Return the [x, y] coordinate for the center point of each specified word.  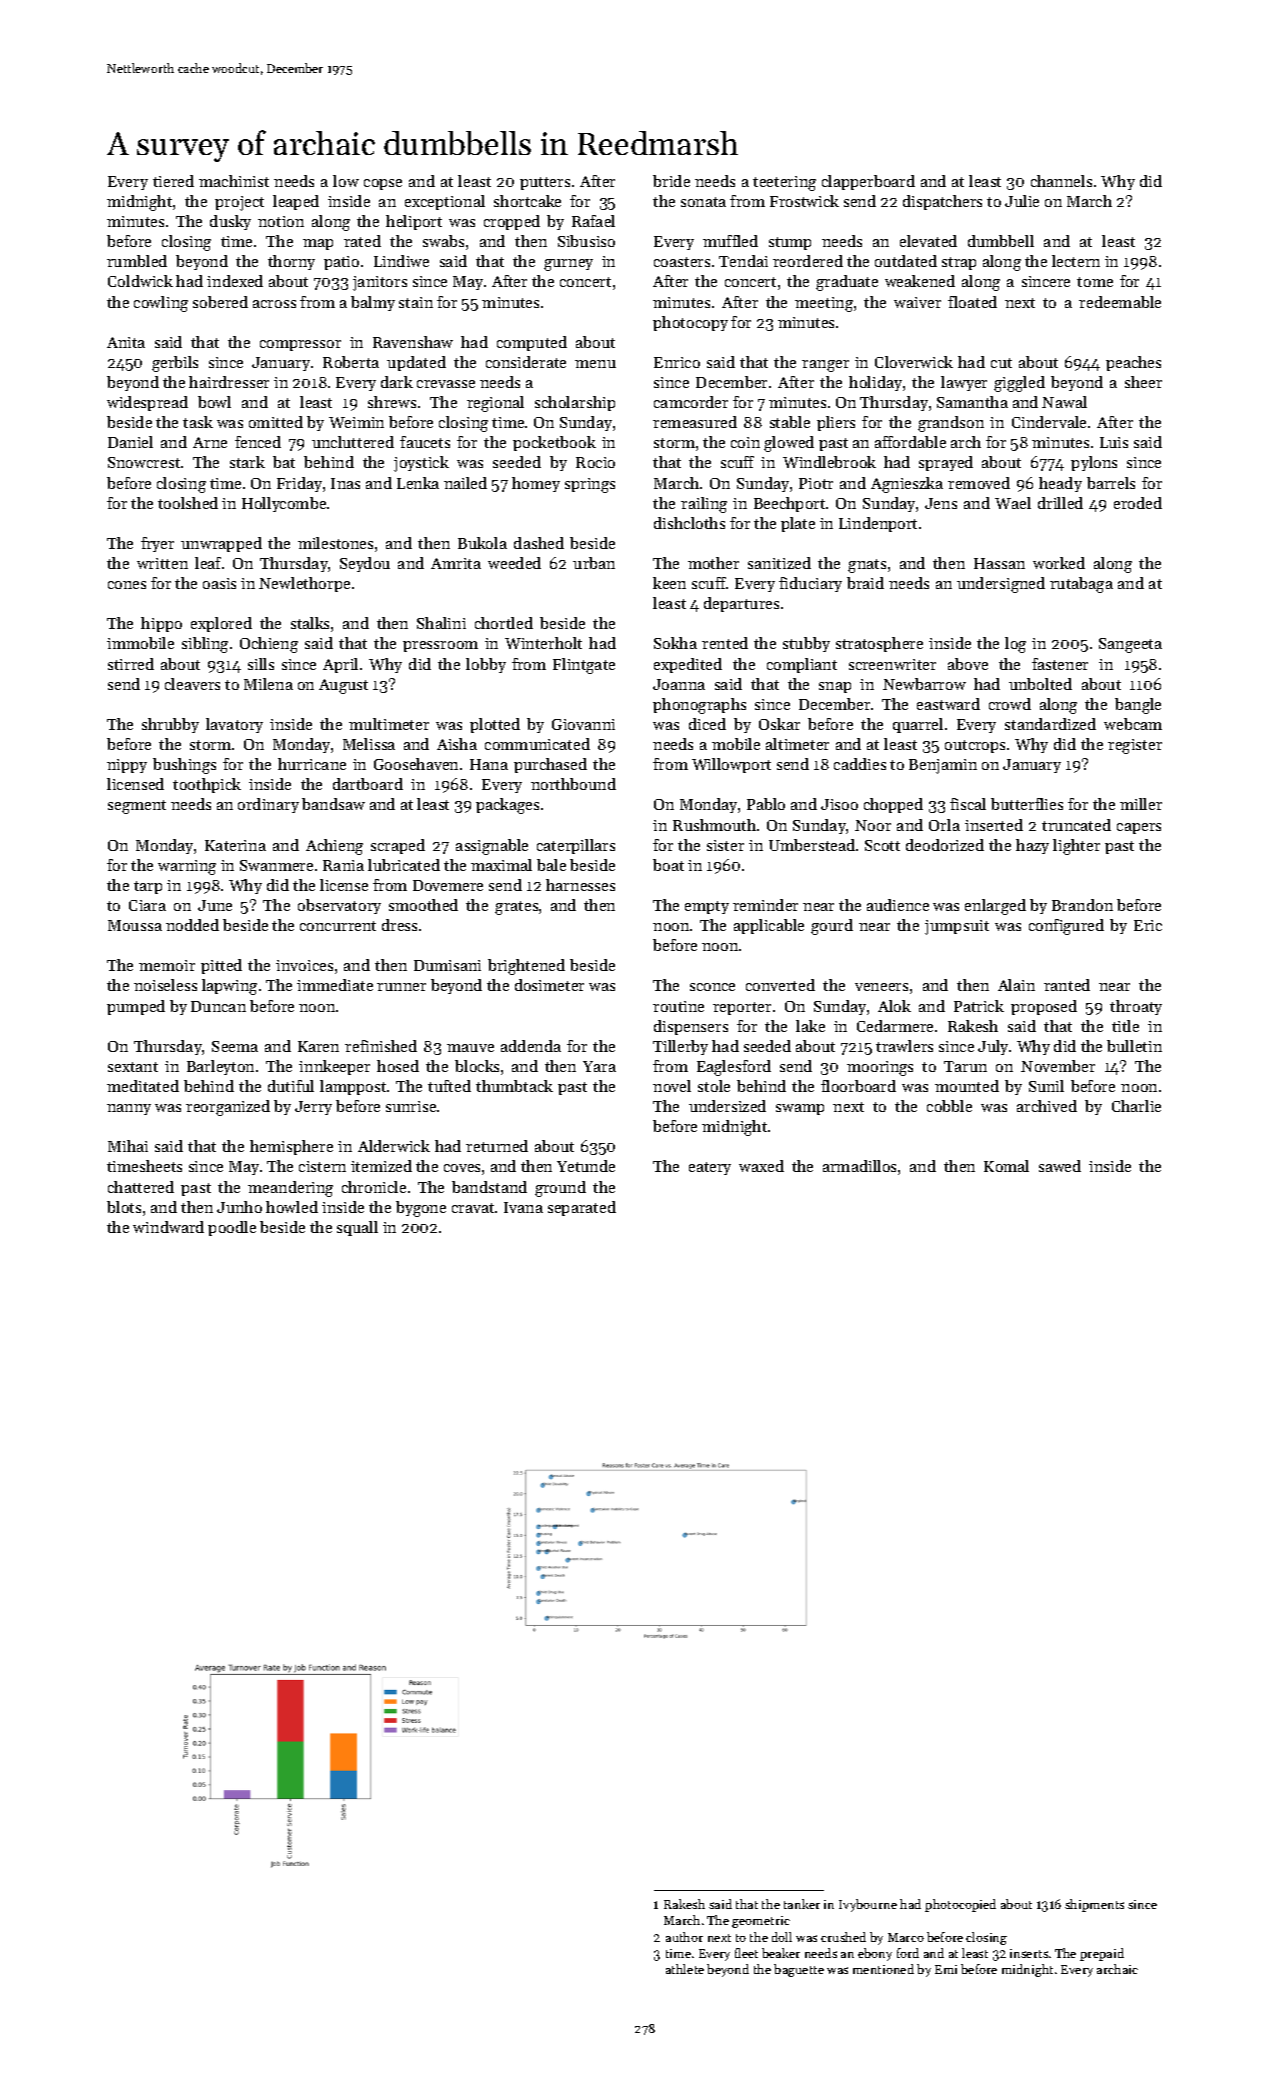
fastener [1060, 664]
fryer [157, 544]
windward [168, 1227]
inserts [1029, 1953]
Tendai [743, 261]
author [684, 1937]
